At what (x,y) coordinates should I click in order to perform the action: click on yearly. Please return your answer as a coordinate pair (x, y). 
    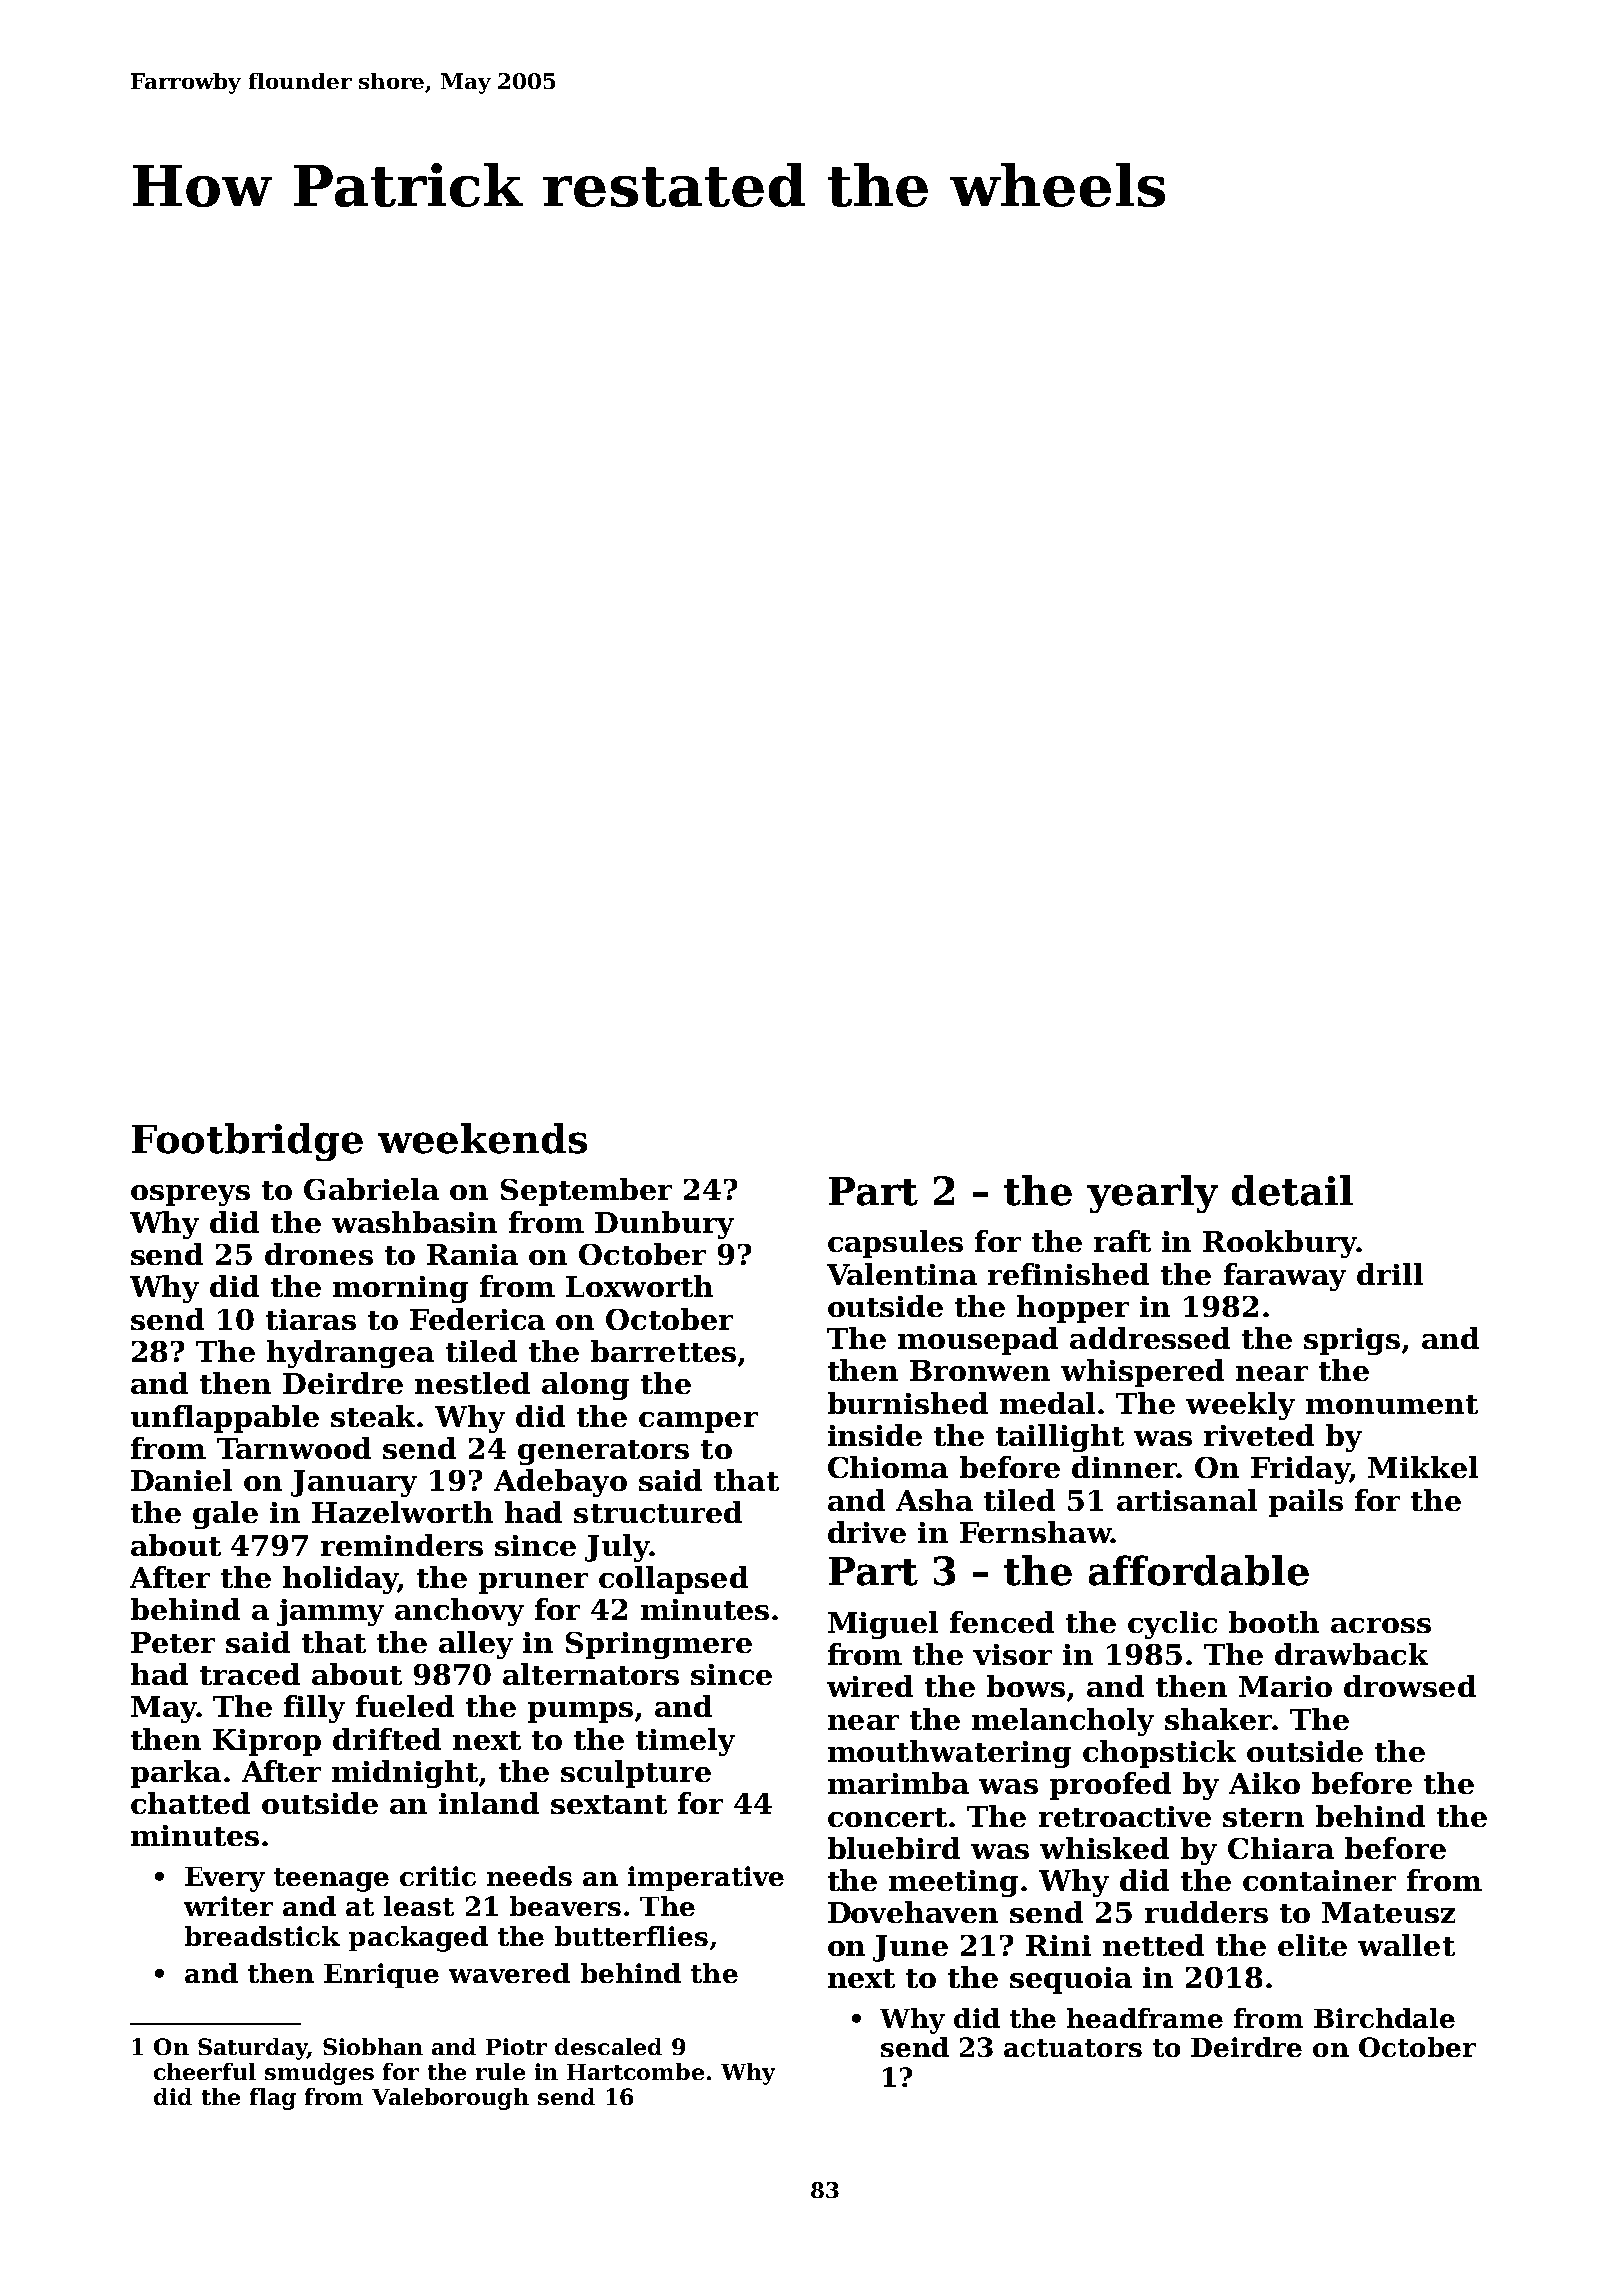
    Looking at the image, I should click on (1152, 1194).
